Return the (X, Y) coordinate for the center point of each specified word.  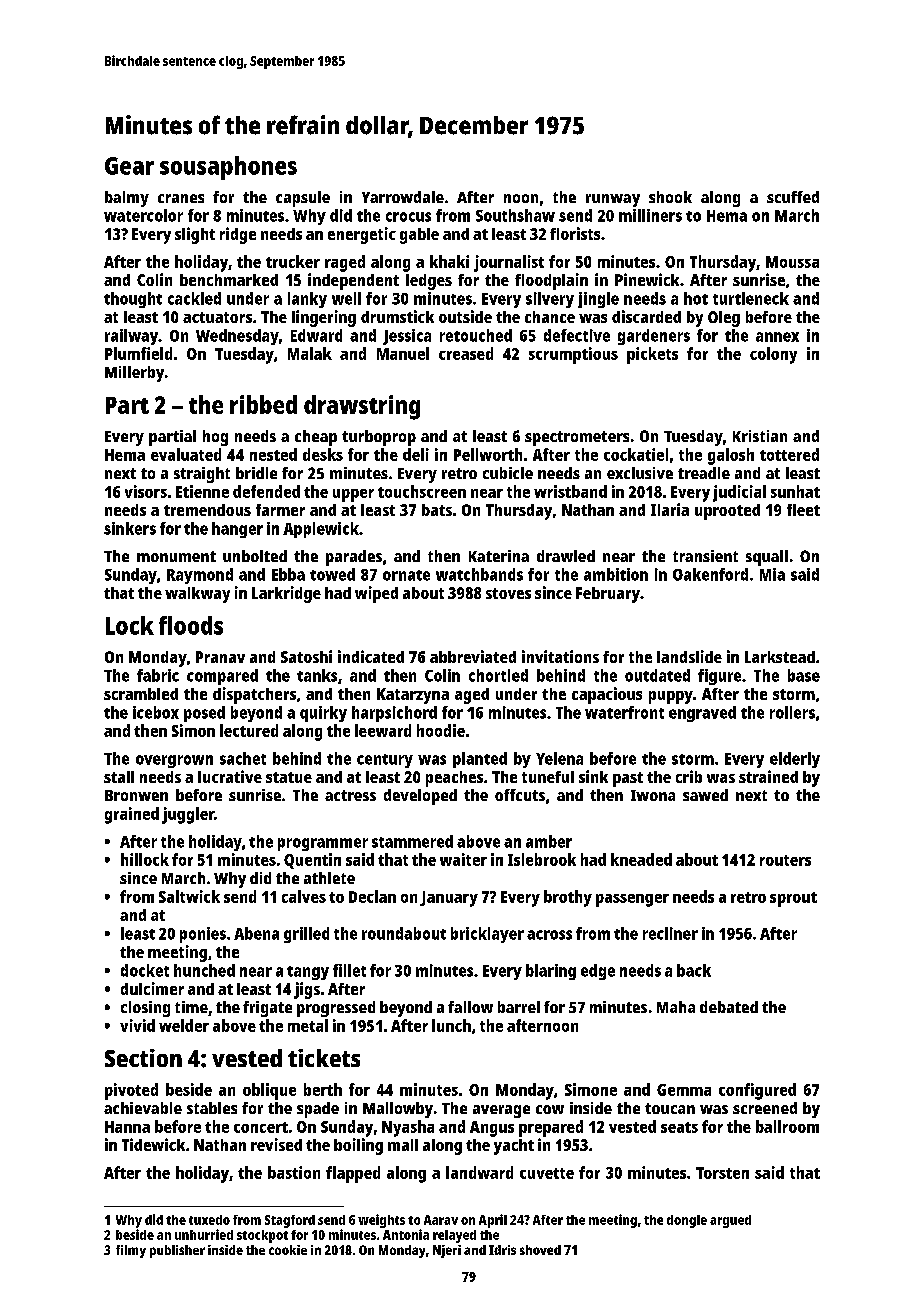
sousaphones (228, 168)
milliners (650, 215)
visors (146, 491)
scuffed (793, 197)
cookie (288, 1250)
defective (577, 335)
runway (613, 200)
